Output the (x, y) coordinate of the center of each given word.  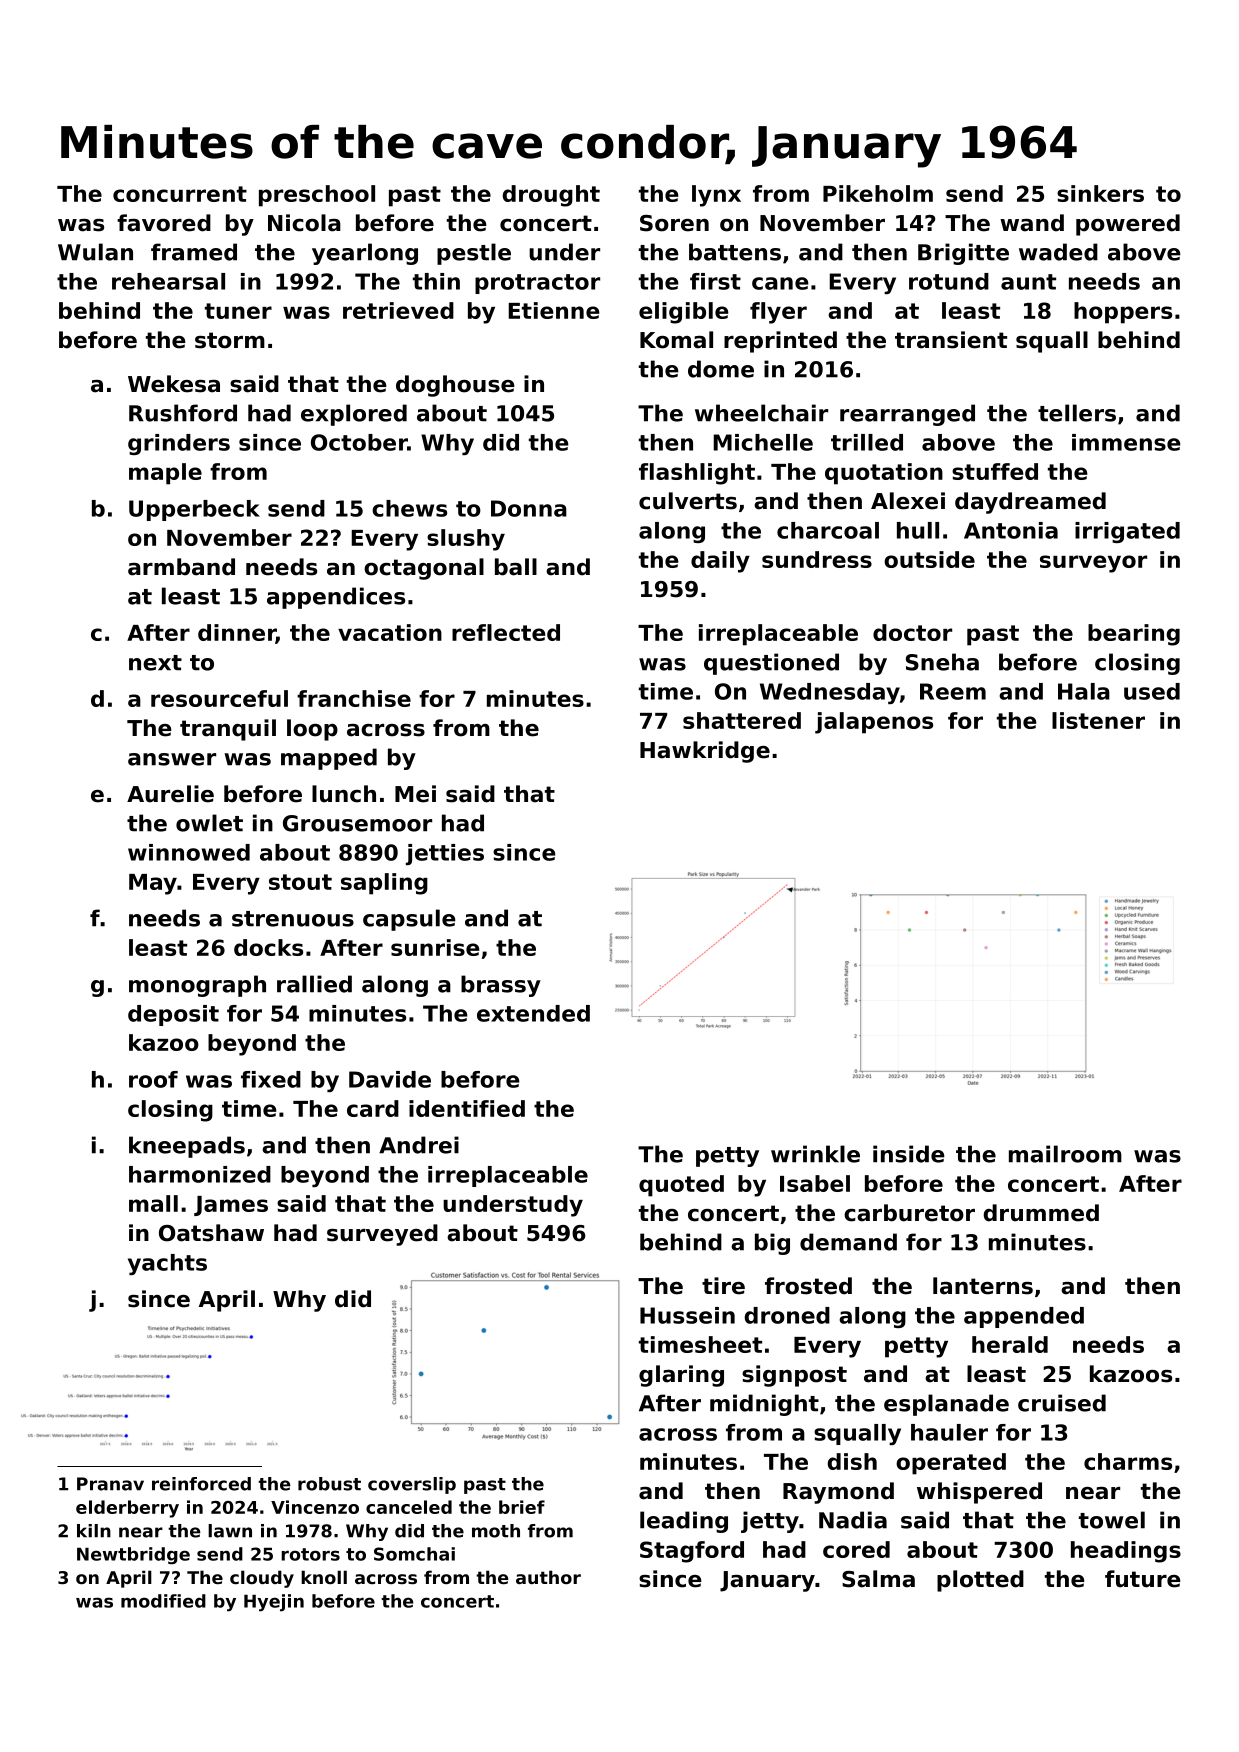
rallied (314, 984)
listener (1098, 720)
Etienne (554, 310)
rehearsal (168, 281)
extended (533, 1013)
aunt (1028, 282)
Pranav (110, 1484)
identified (467, 1108)
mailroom (1065, 1154)
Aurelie (170, 794)
